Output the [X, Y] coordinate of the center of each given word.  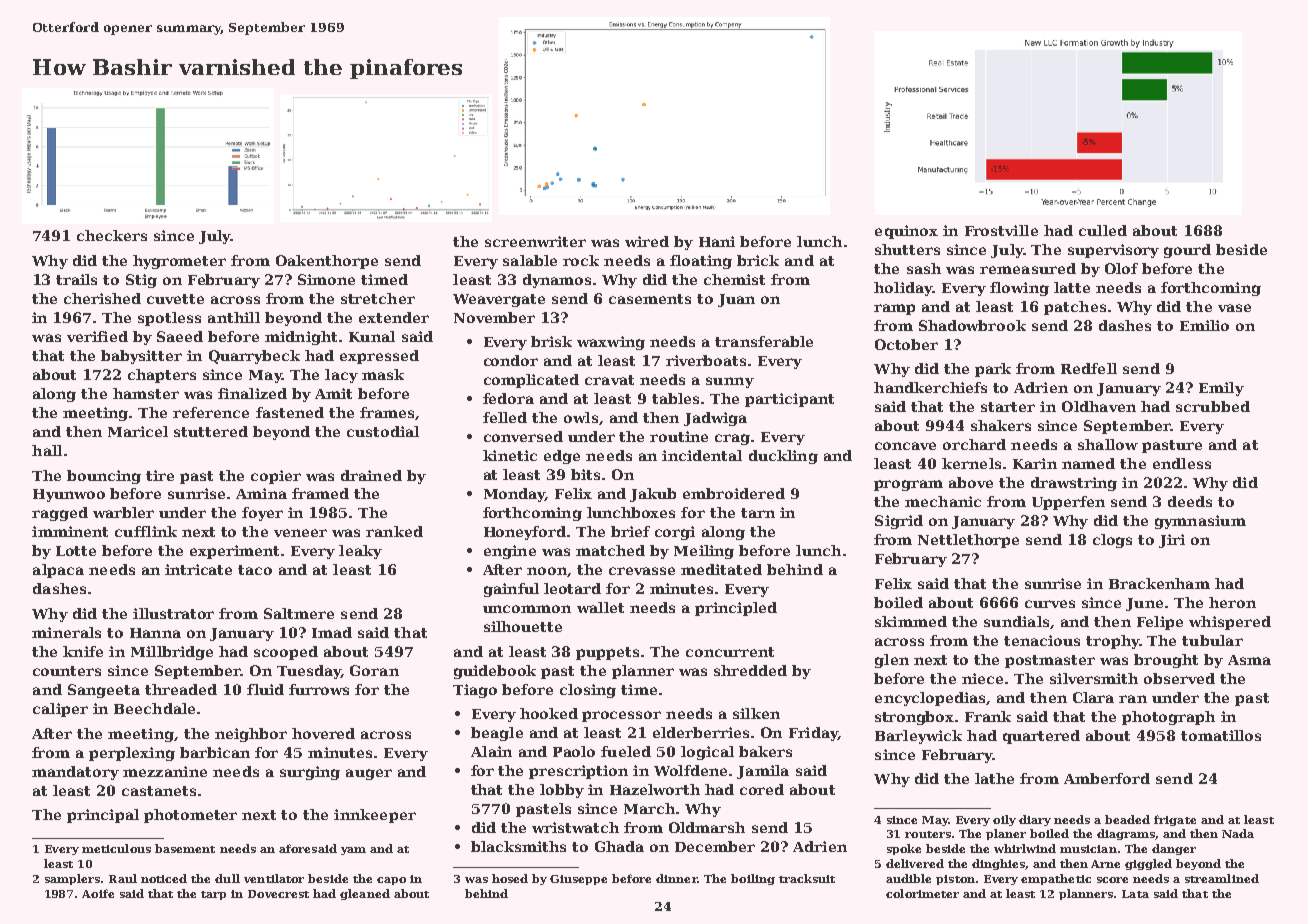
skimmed [911, 621]
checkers [112, 235]
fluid [265, 689]
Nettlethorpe [968, 541]
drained [371, 475]
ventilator [274, 878]
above [971, 482]
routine [679, 436]
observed [1179, 678]
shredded [750, 670]
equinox [906, 232]
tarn [758, 513]
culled [1103, 230]
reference [211, 412]
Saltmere [299, 613]
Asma [1249, 660]
